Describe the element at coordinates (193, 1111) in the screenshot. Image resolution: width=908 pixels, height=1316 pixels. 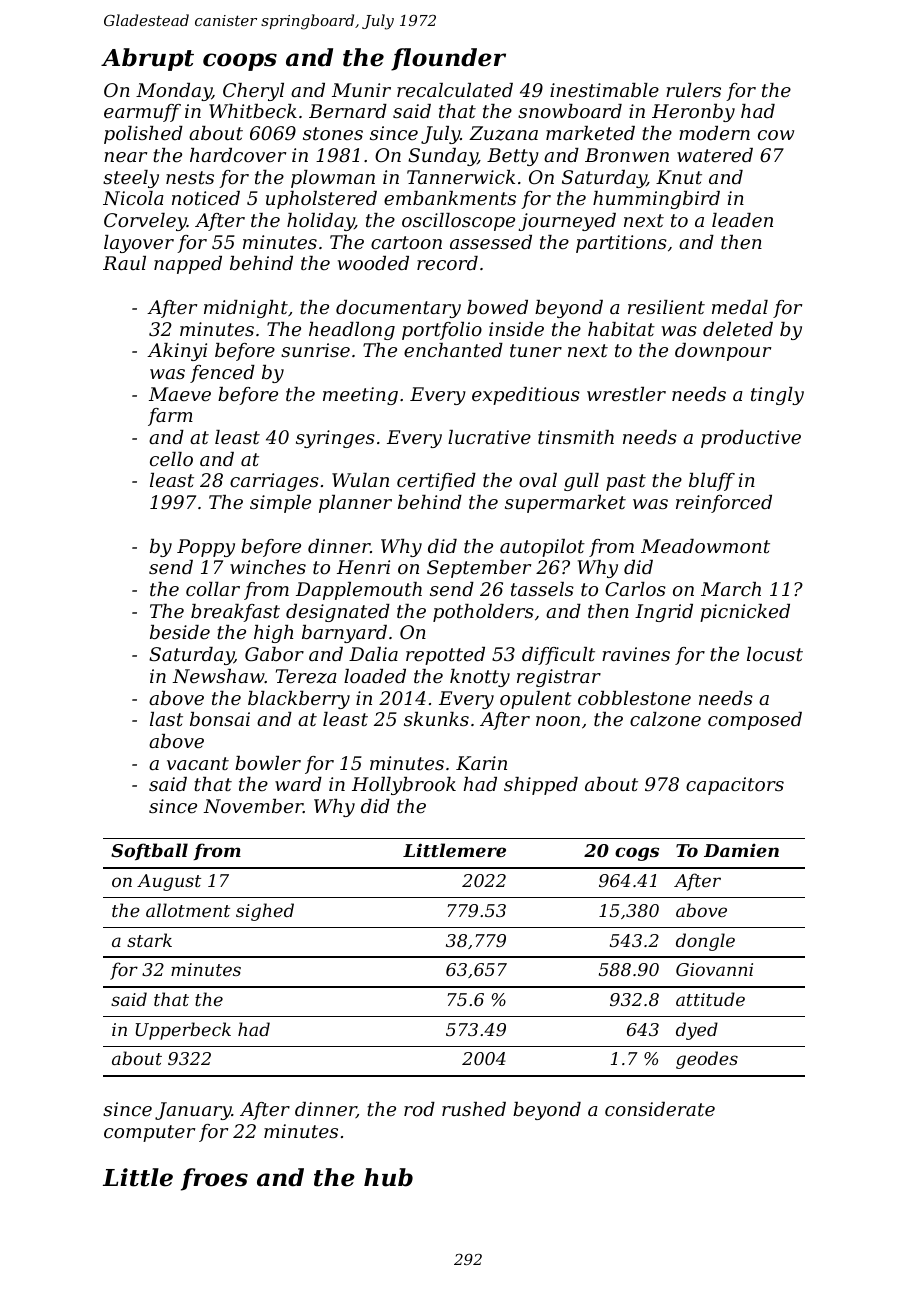
I see `January` at that location.
